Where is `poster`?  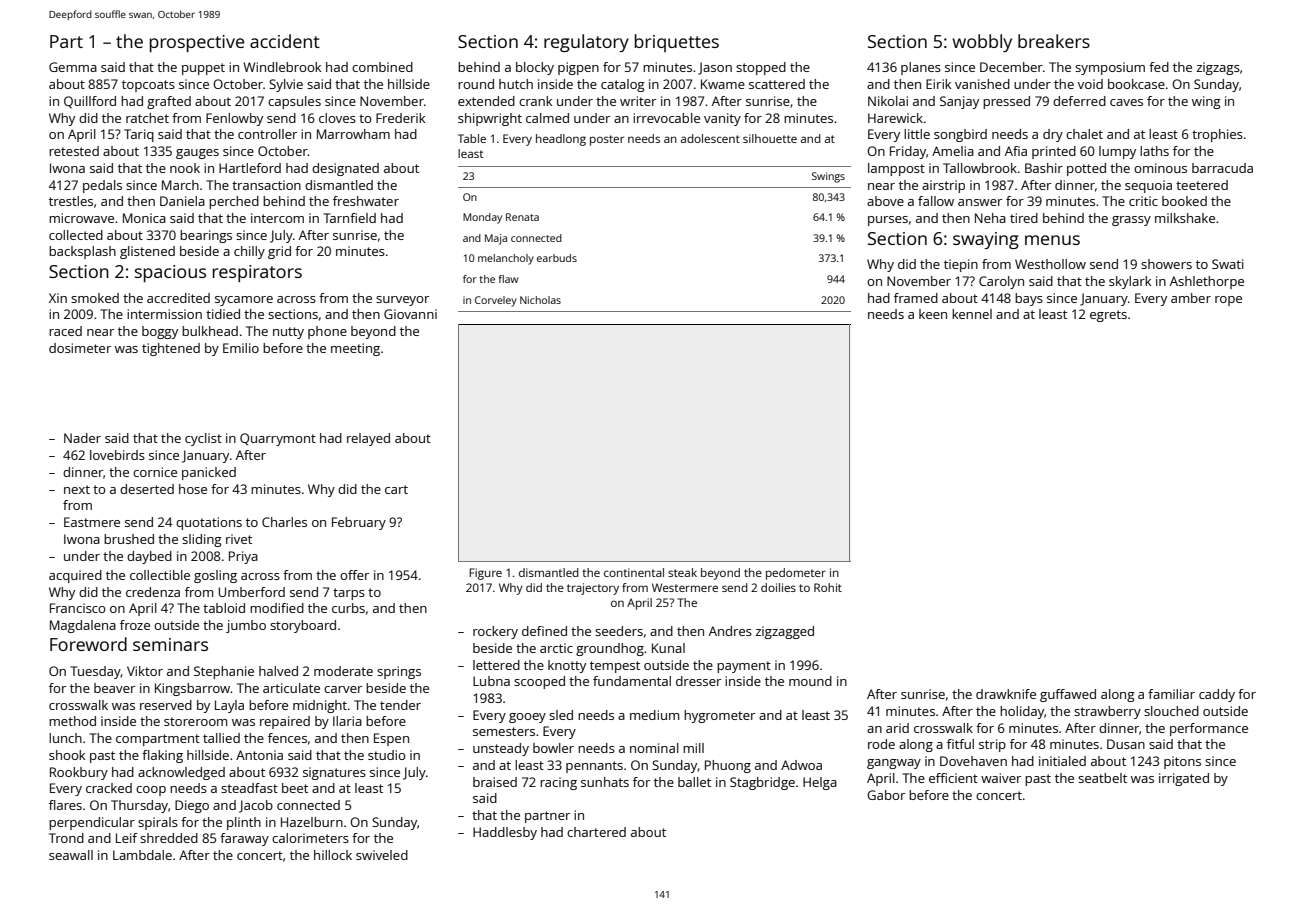
poster is located at coordinates (607, 140).
